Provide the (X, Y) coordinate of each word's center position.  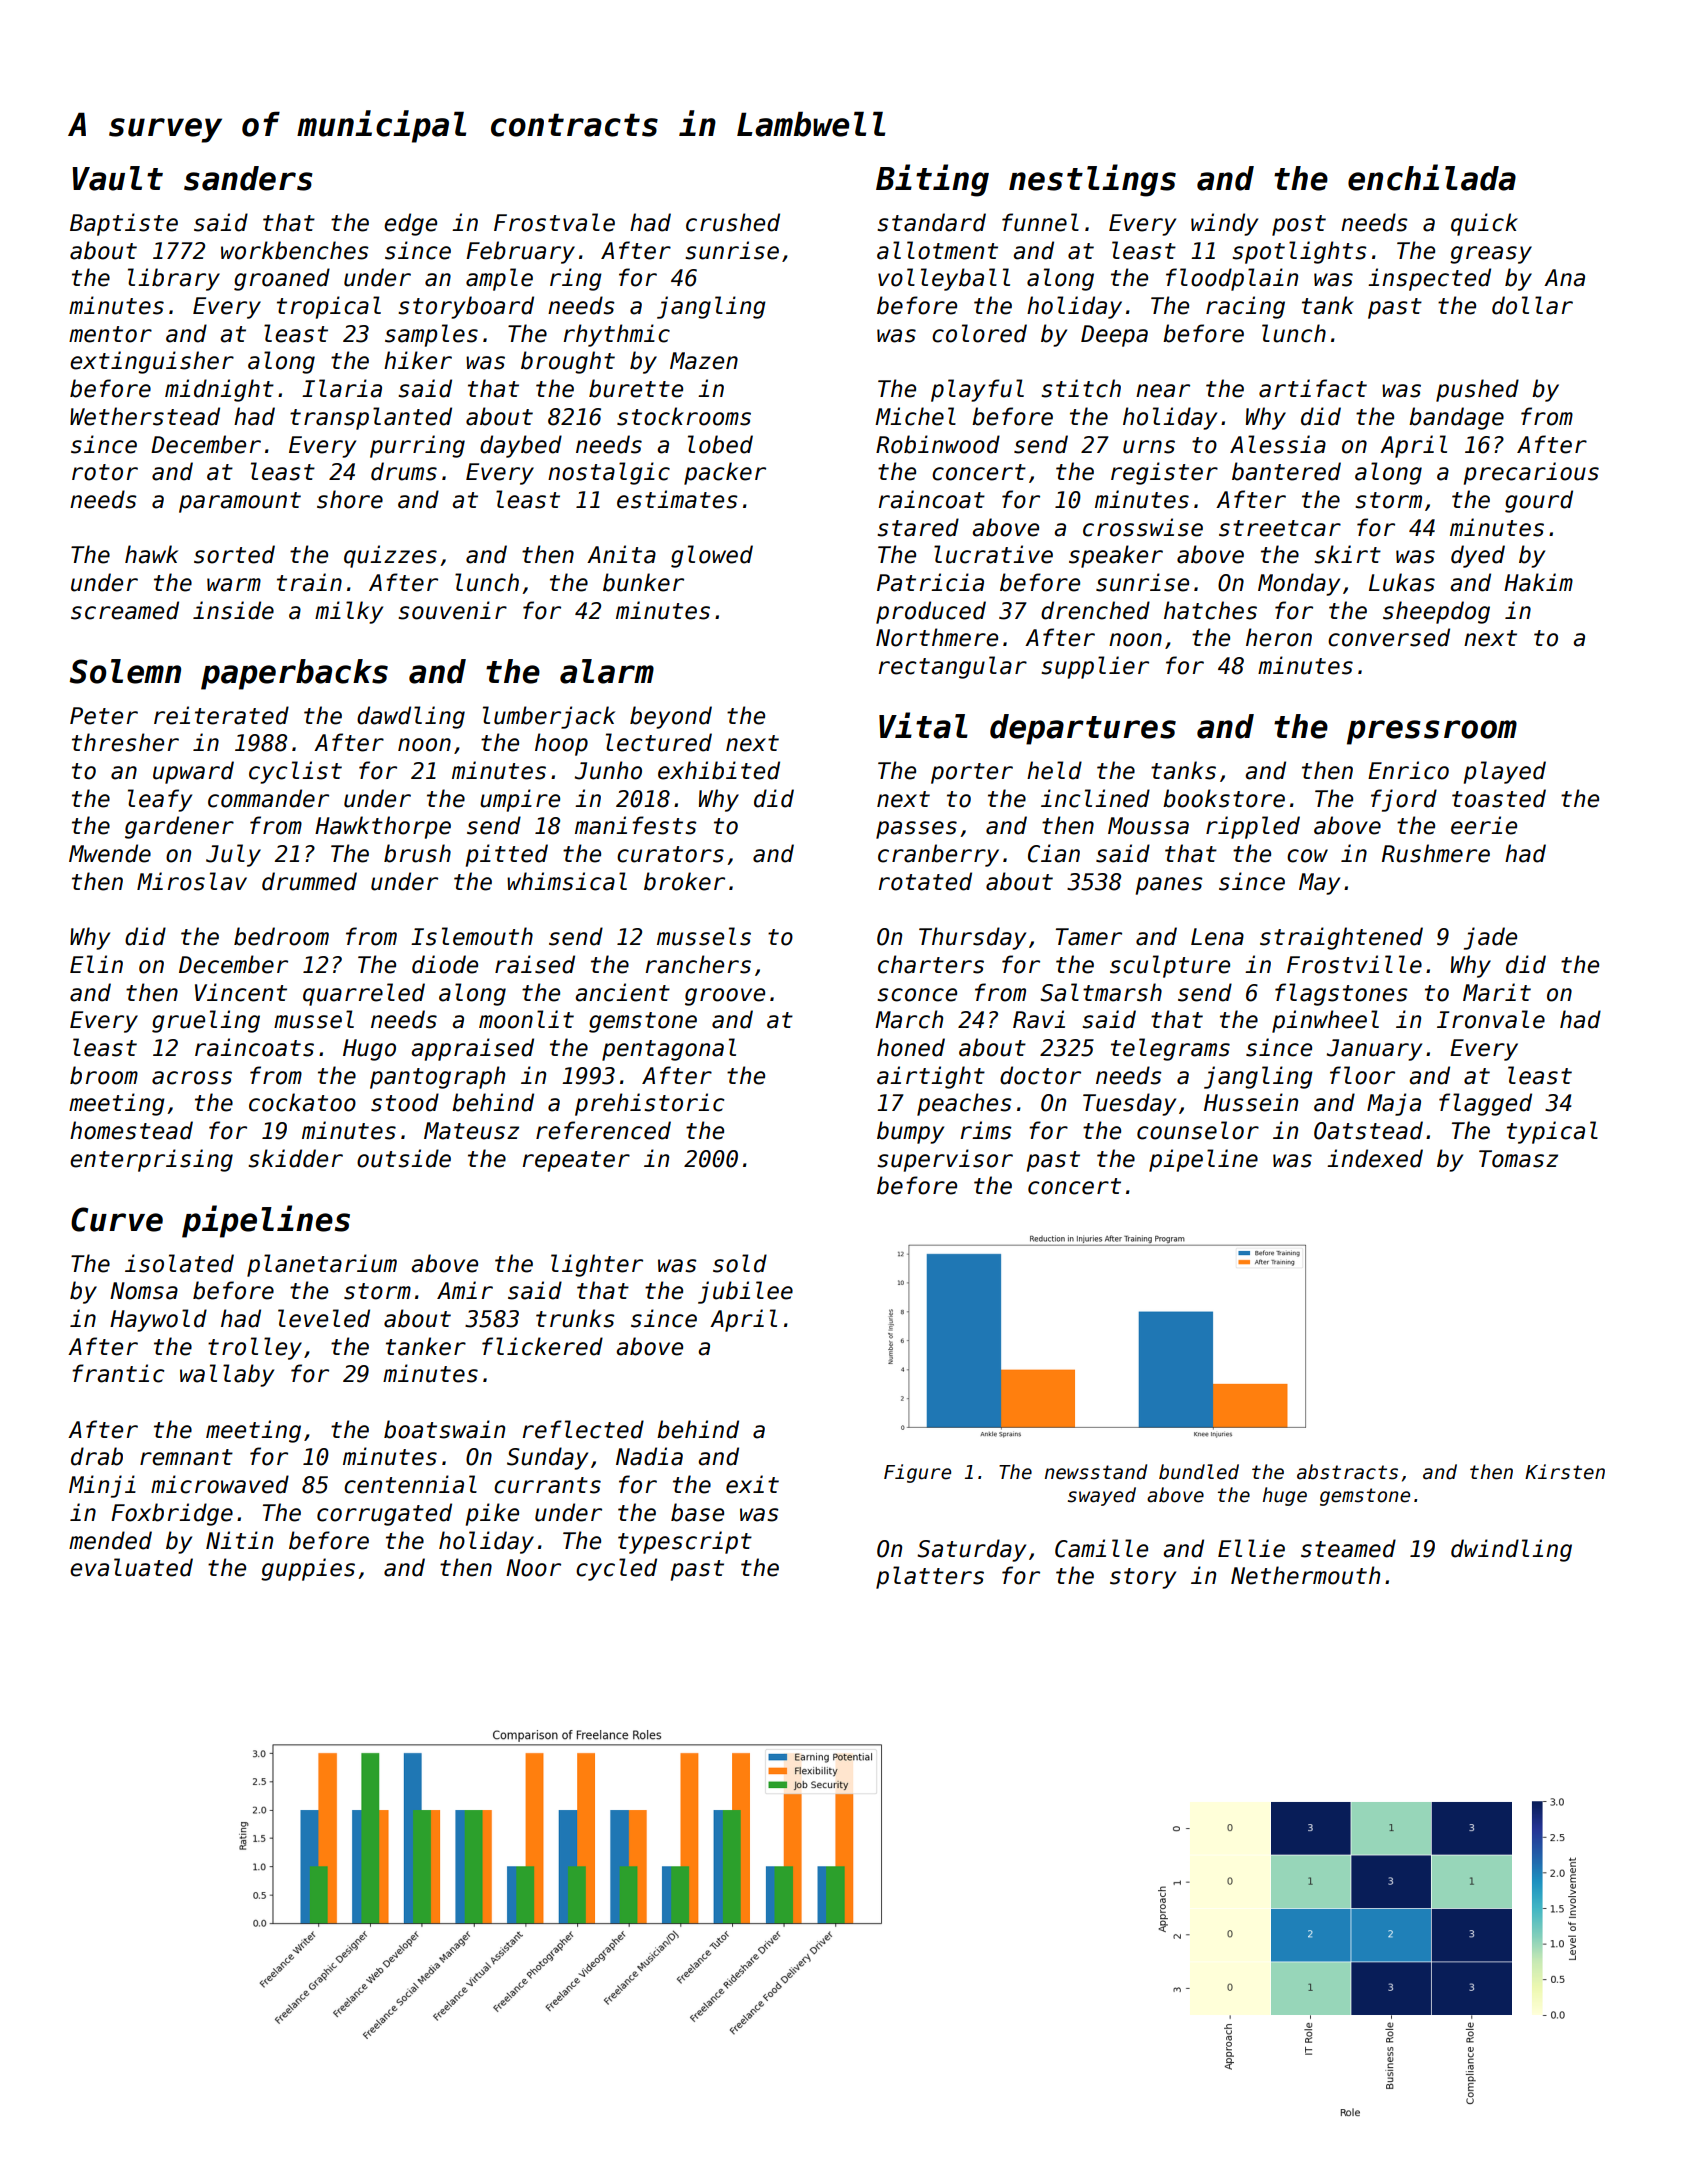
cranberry (938, 855)
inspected (1429, 279)
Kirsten (1565, 1472)
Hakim (1538, 582)
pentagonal (669, 1049)
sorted (234, 554)
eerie (1484, 825)
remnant (186, 1457)
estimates (677, 499)
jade (1490, 938)
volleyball (944, 279)
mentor (110, 334)
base (697, 1512)
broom (104, 1075)
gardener (179, 827)
